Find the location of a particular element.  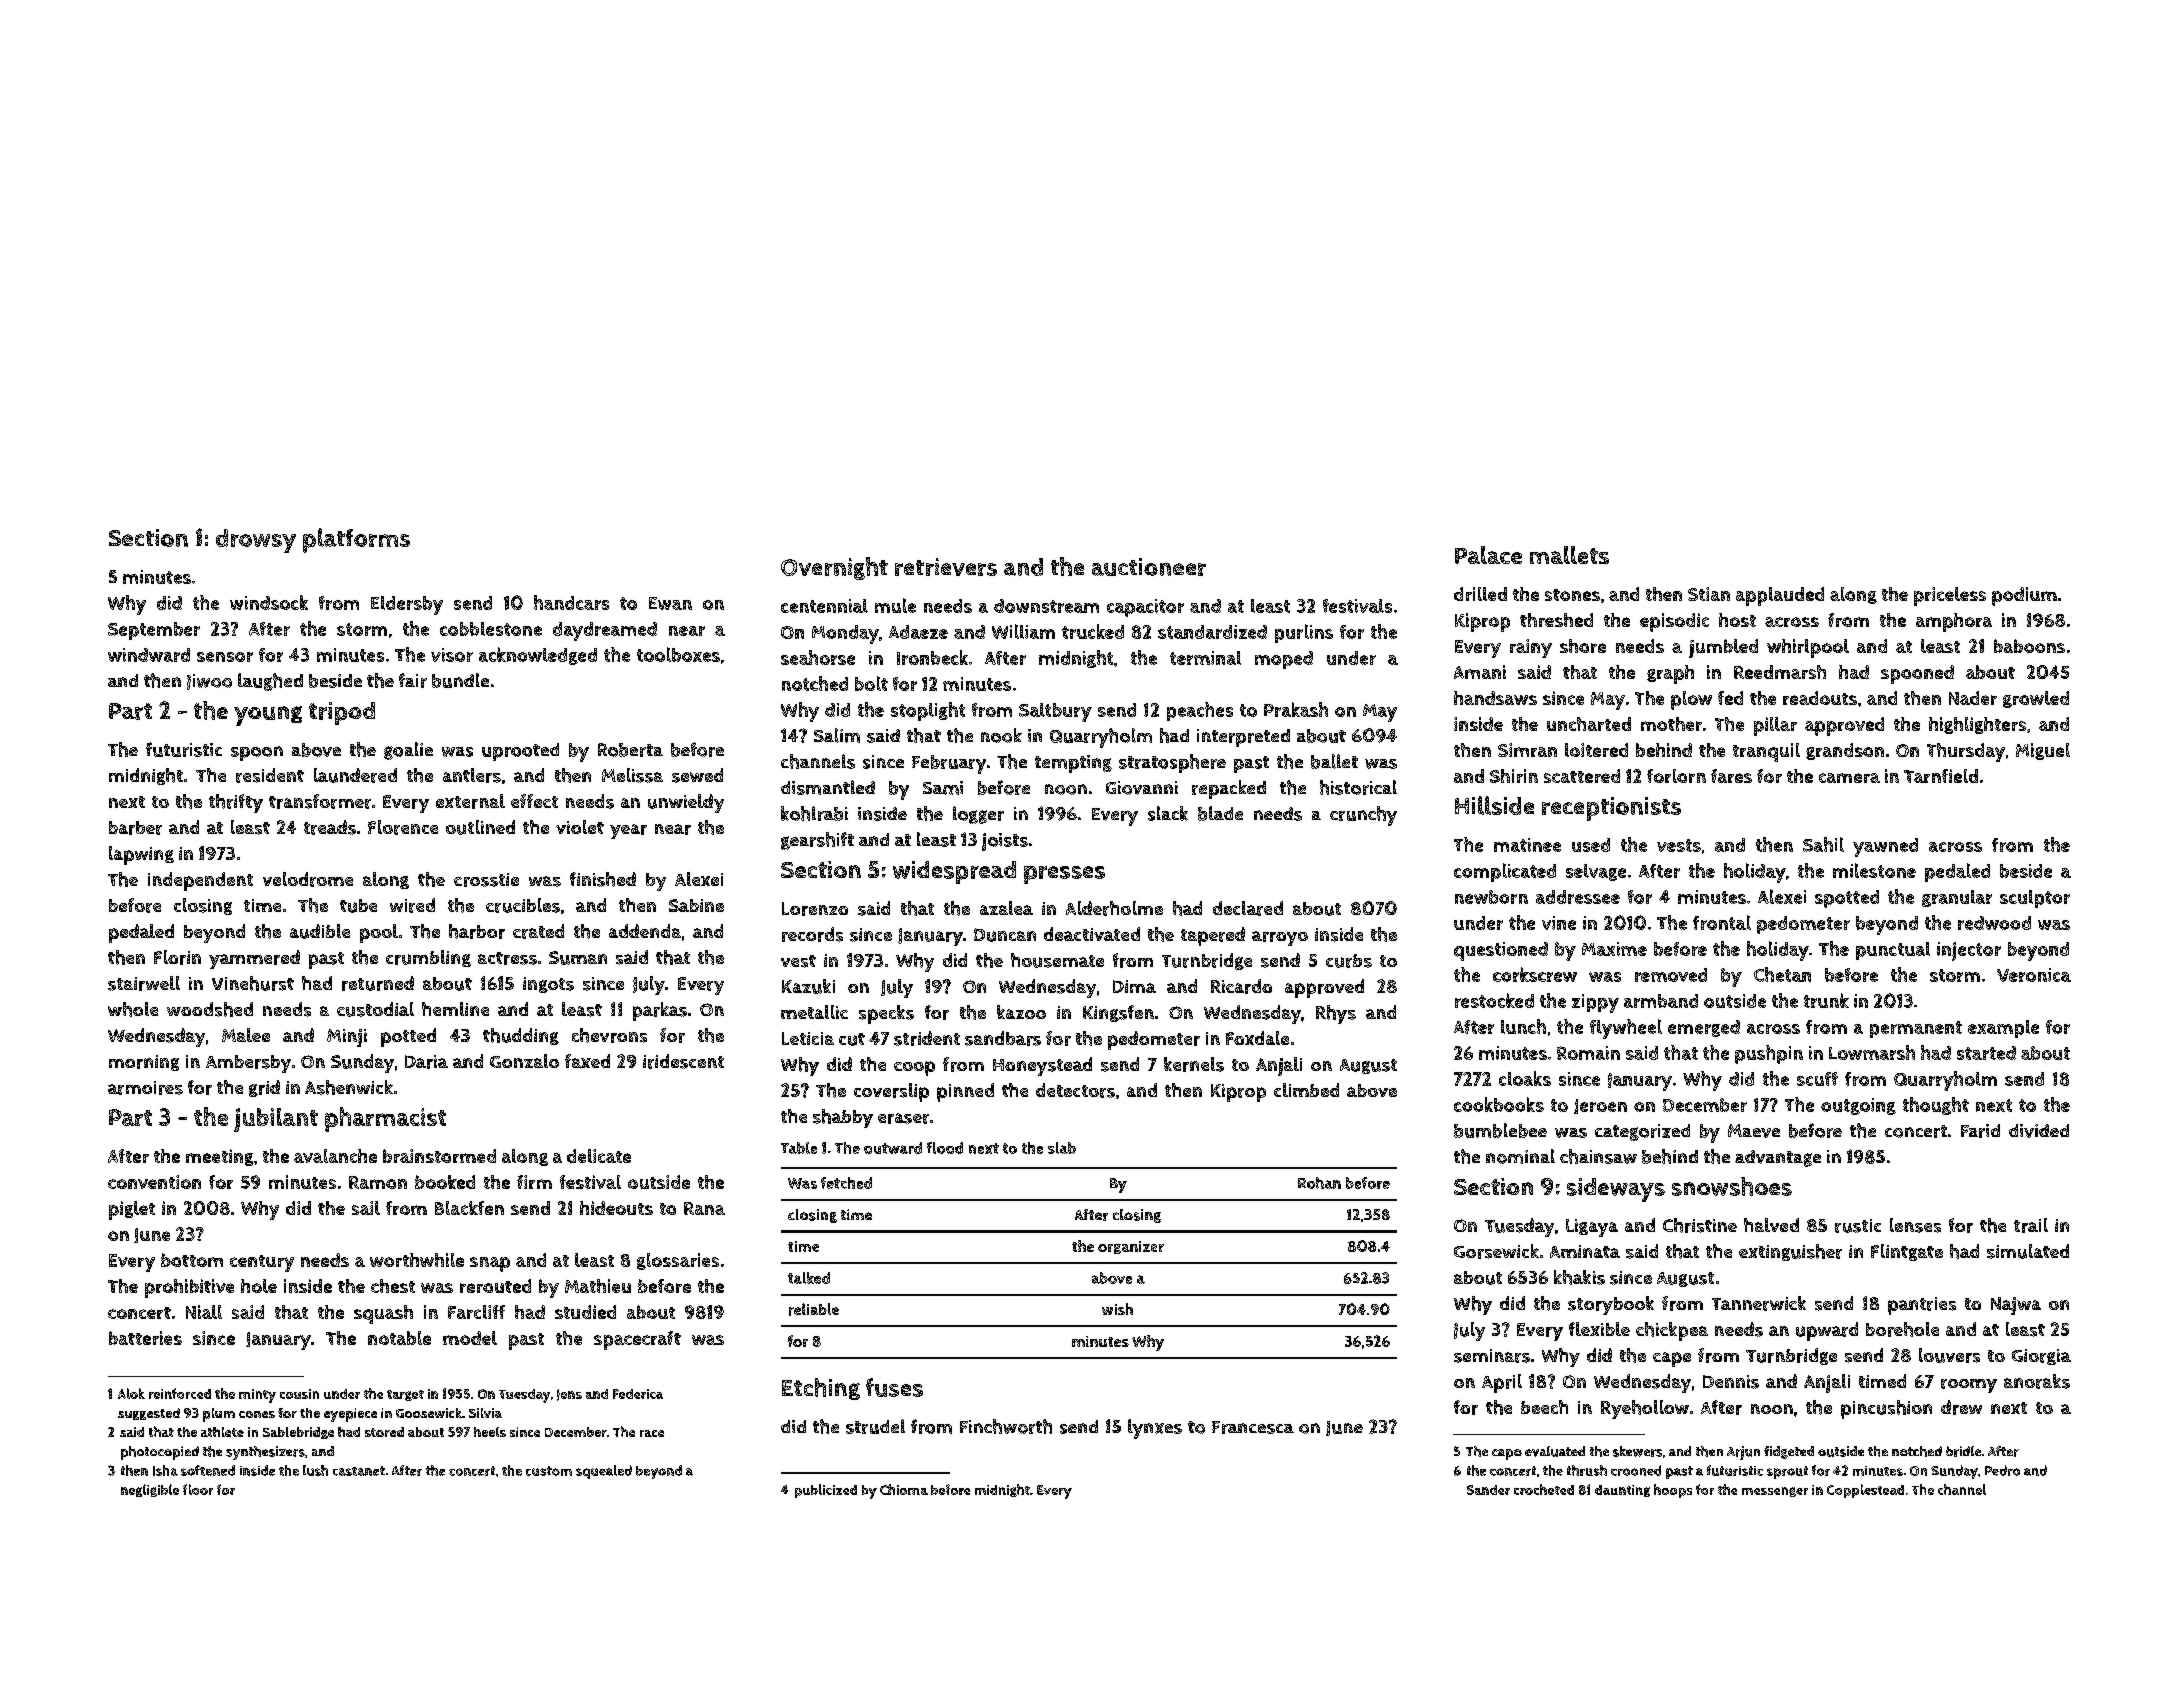

outward is located at coordinates (893, 1148).
